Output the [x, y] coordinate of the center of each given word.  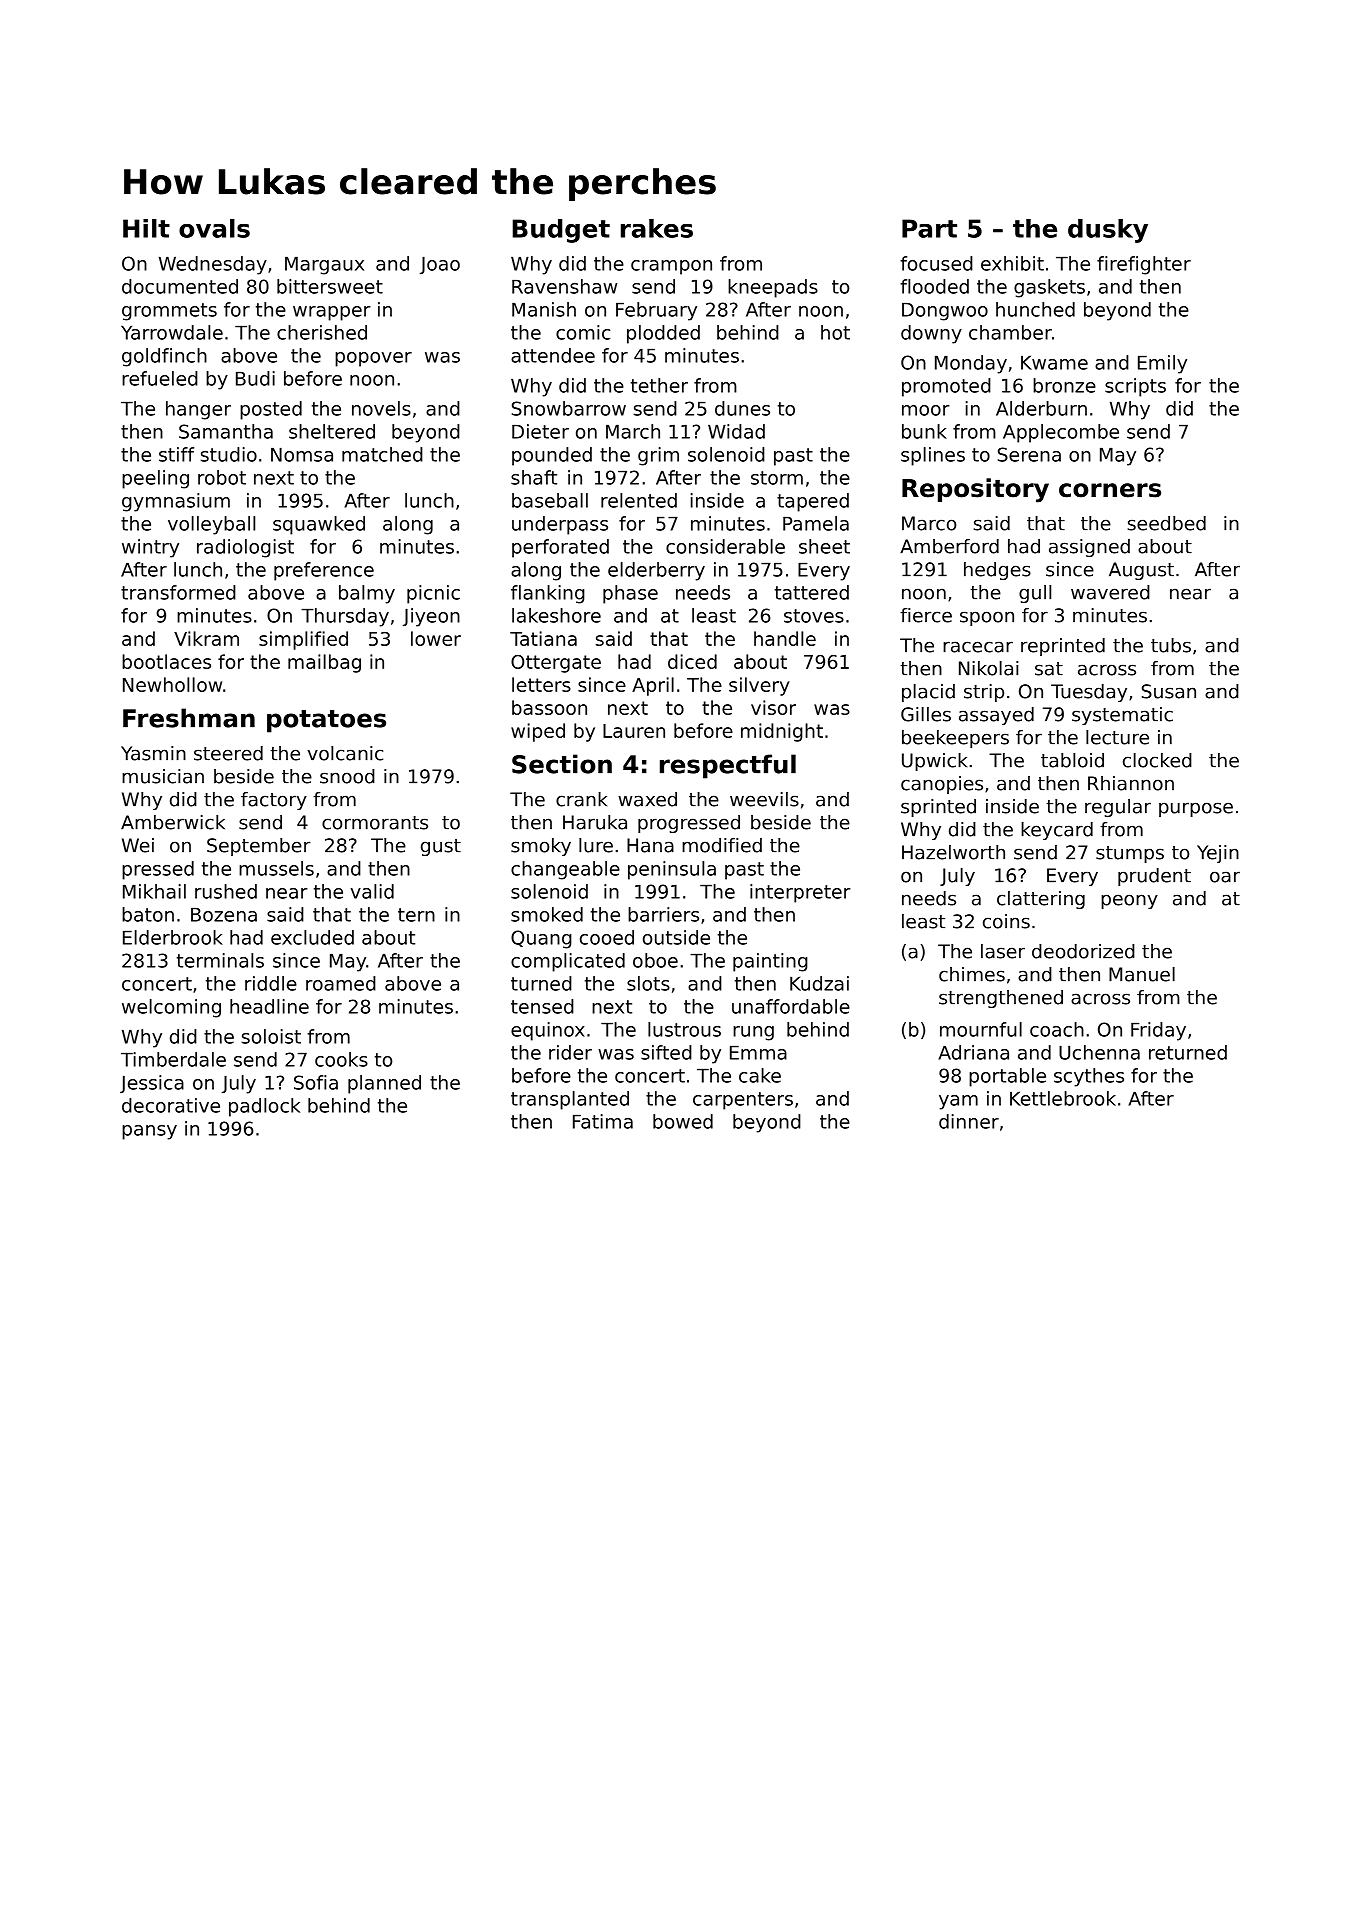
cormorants [375, 823]
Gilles [926, 714]
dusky [1108, 231]
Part [929, 228]
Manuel [1142, 974]
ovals [214, 228]
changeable [565, 870]
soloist [271, 1036]
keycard [1057, 831]
